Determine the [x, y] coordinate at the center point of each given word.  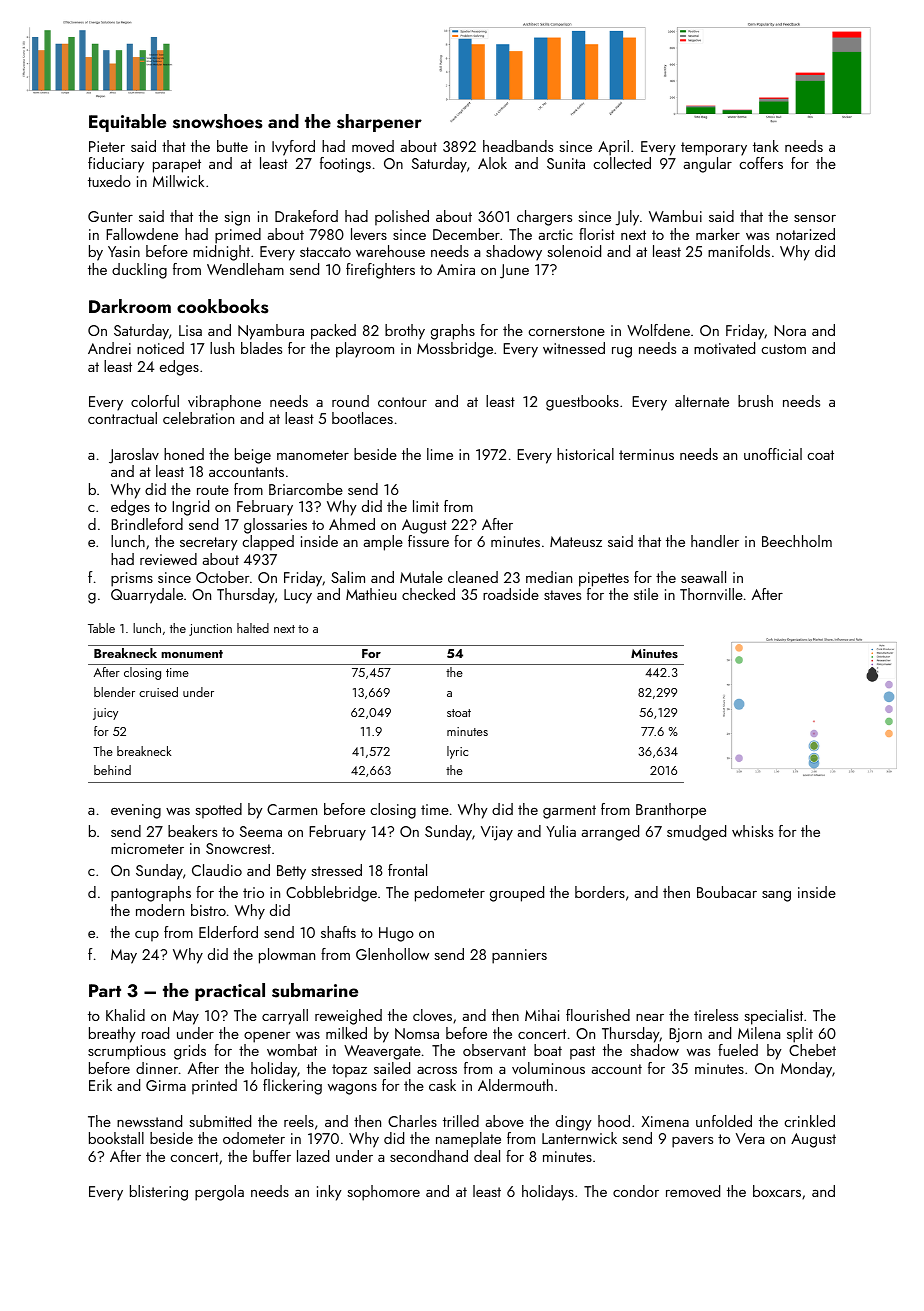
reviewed [168, 559]
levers [369, 234]
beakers [192, 831]
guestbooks [582, 403]
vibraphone [224, 403]
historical [585, 454]
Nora [790, 330]
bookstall [116, 1138]
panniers [519, 956]
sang [776, 896]
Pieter [107, 146]
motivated [724, 348]
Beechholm [797, 541]
